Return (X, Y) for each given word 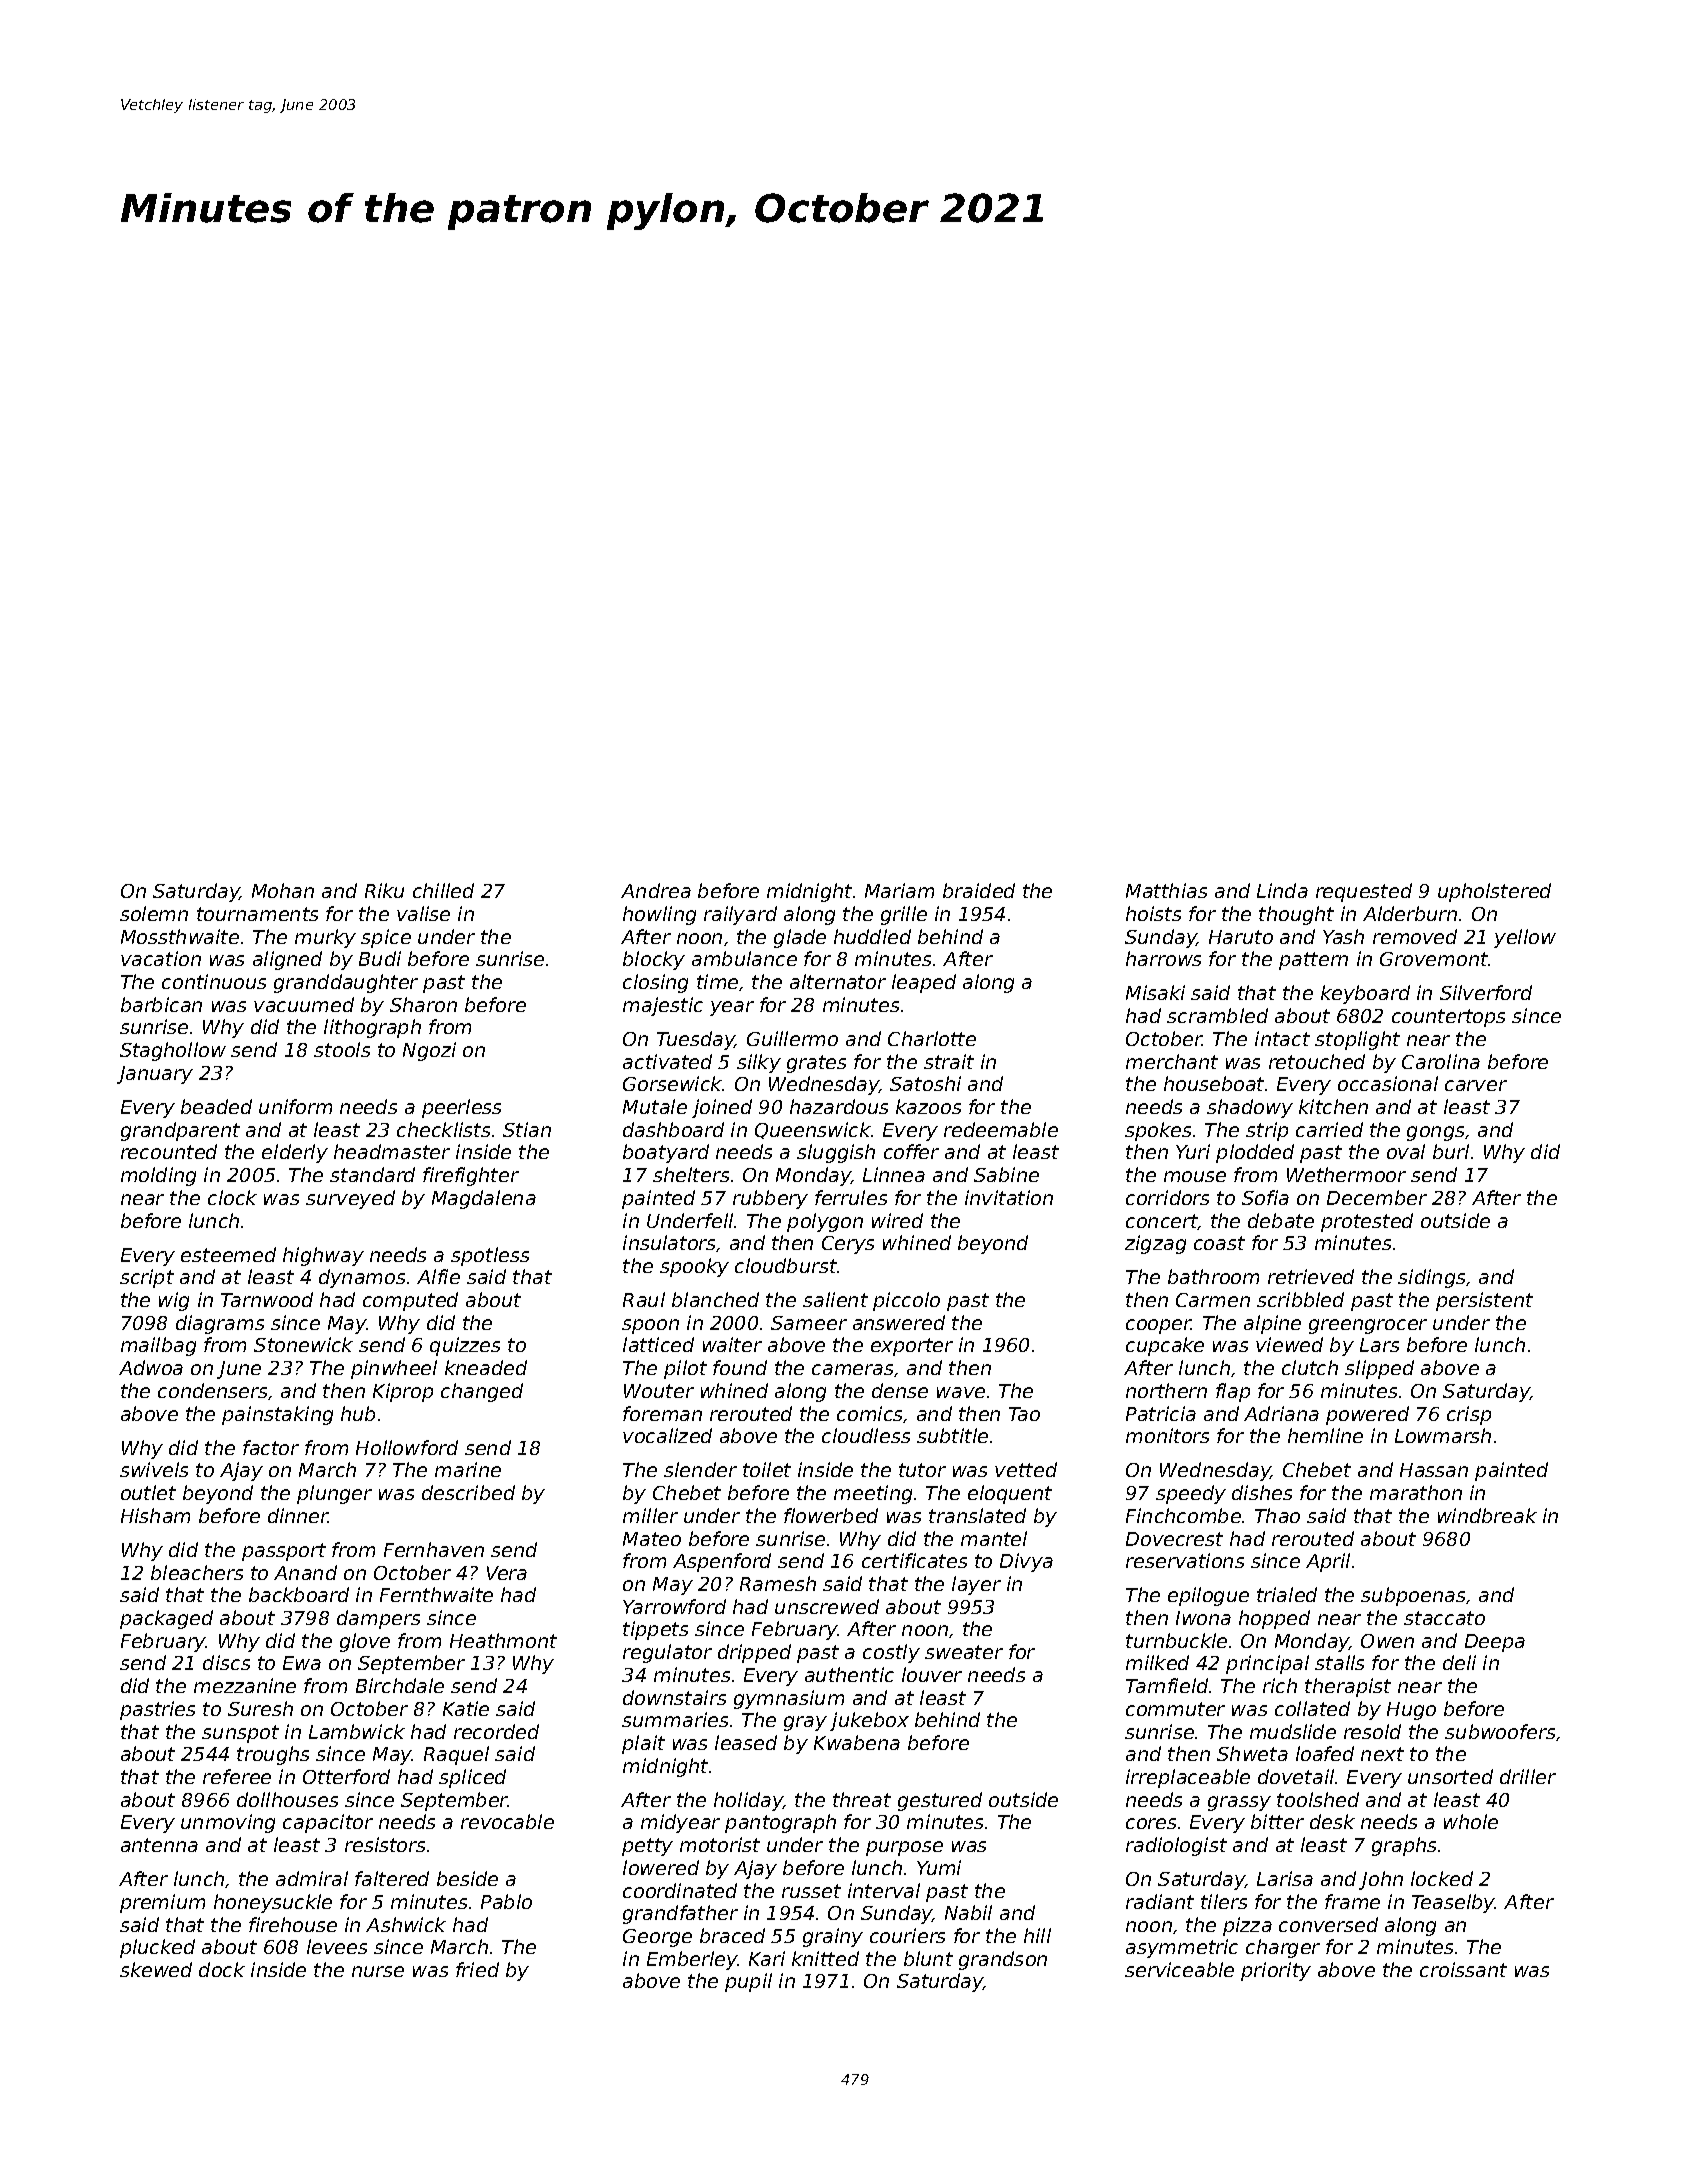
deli (1459, 1662)
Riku (384, 890)
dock (222, 1969)
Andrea (656, 890)
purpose (904, 1848)
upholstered (1494, 892)
